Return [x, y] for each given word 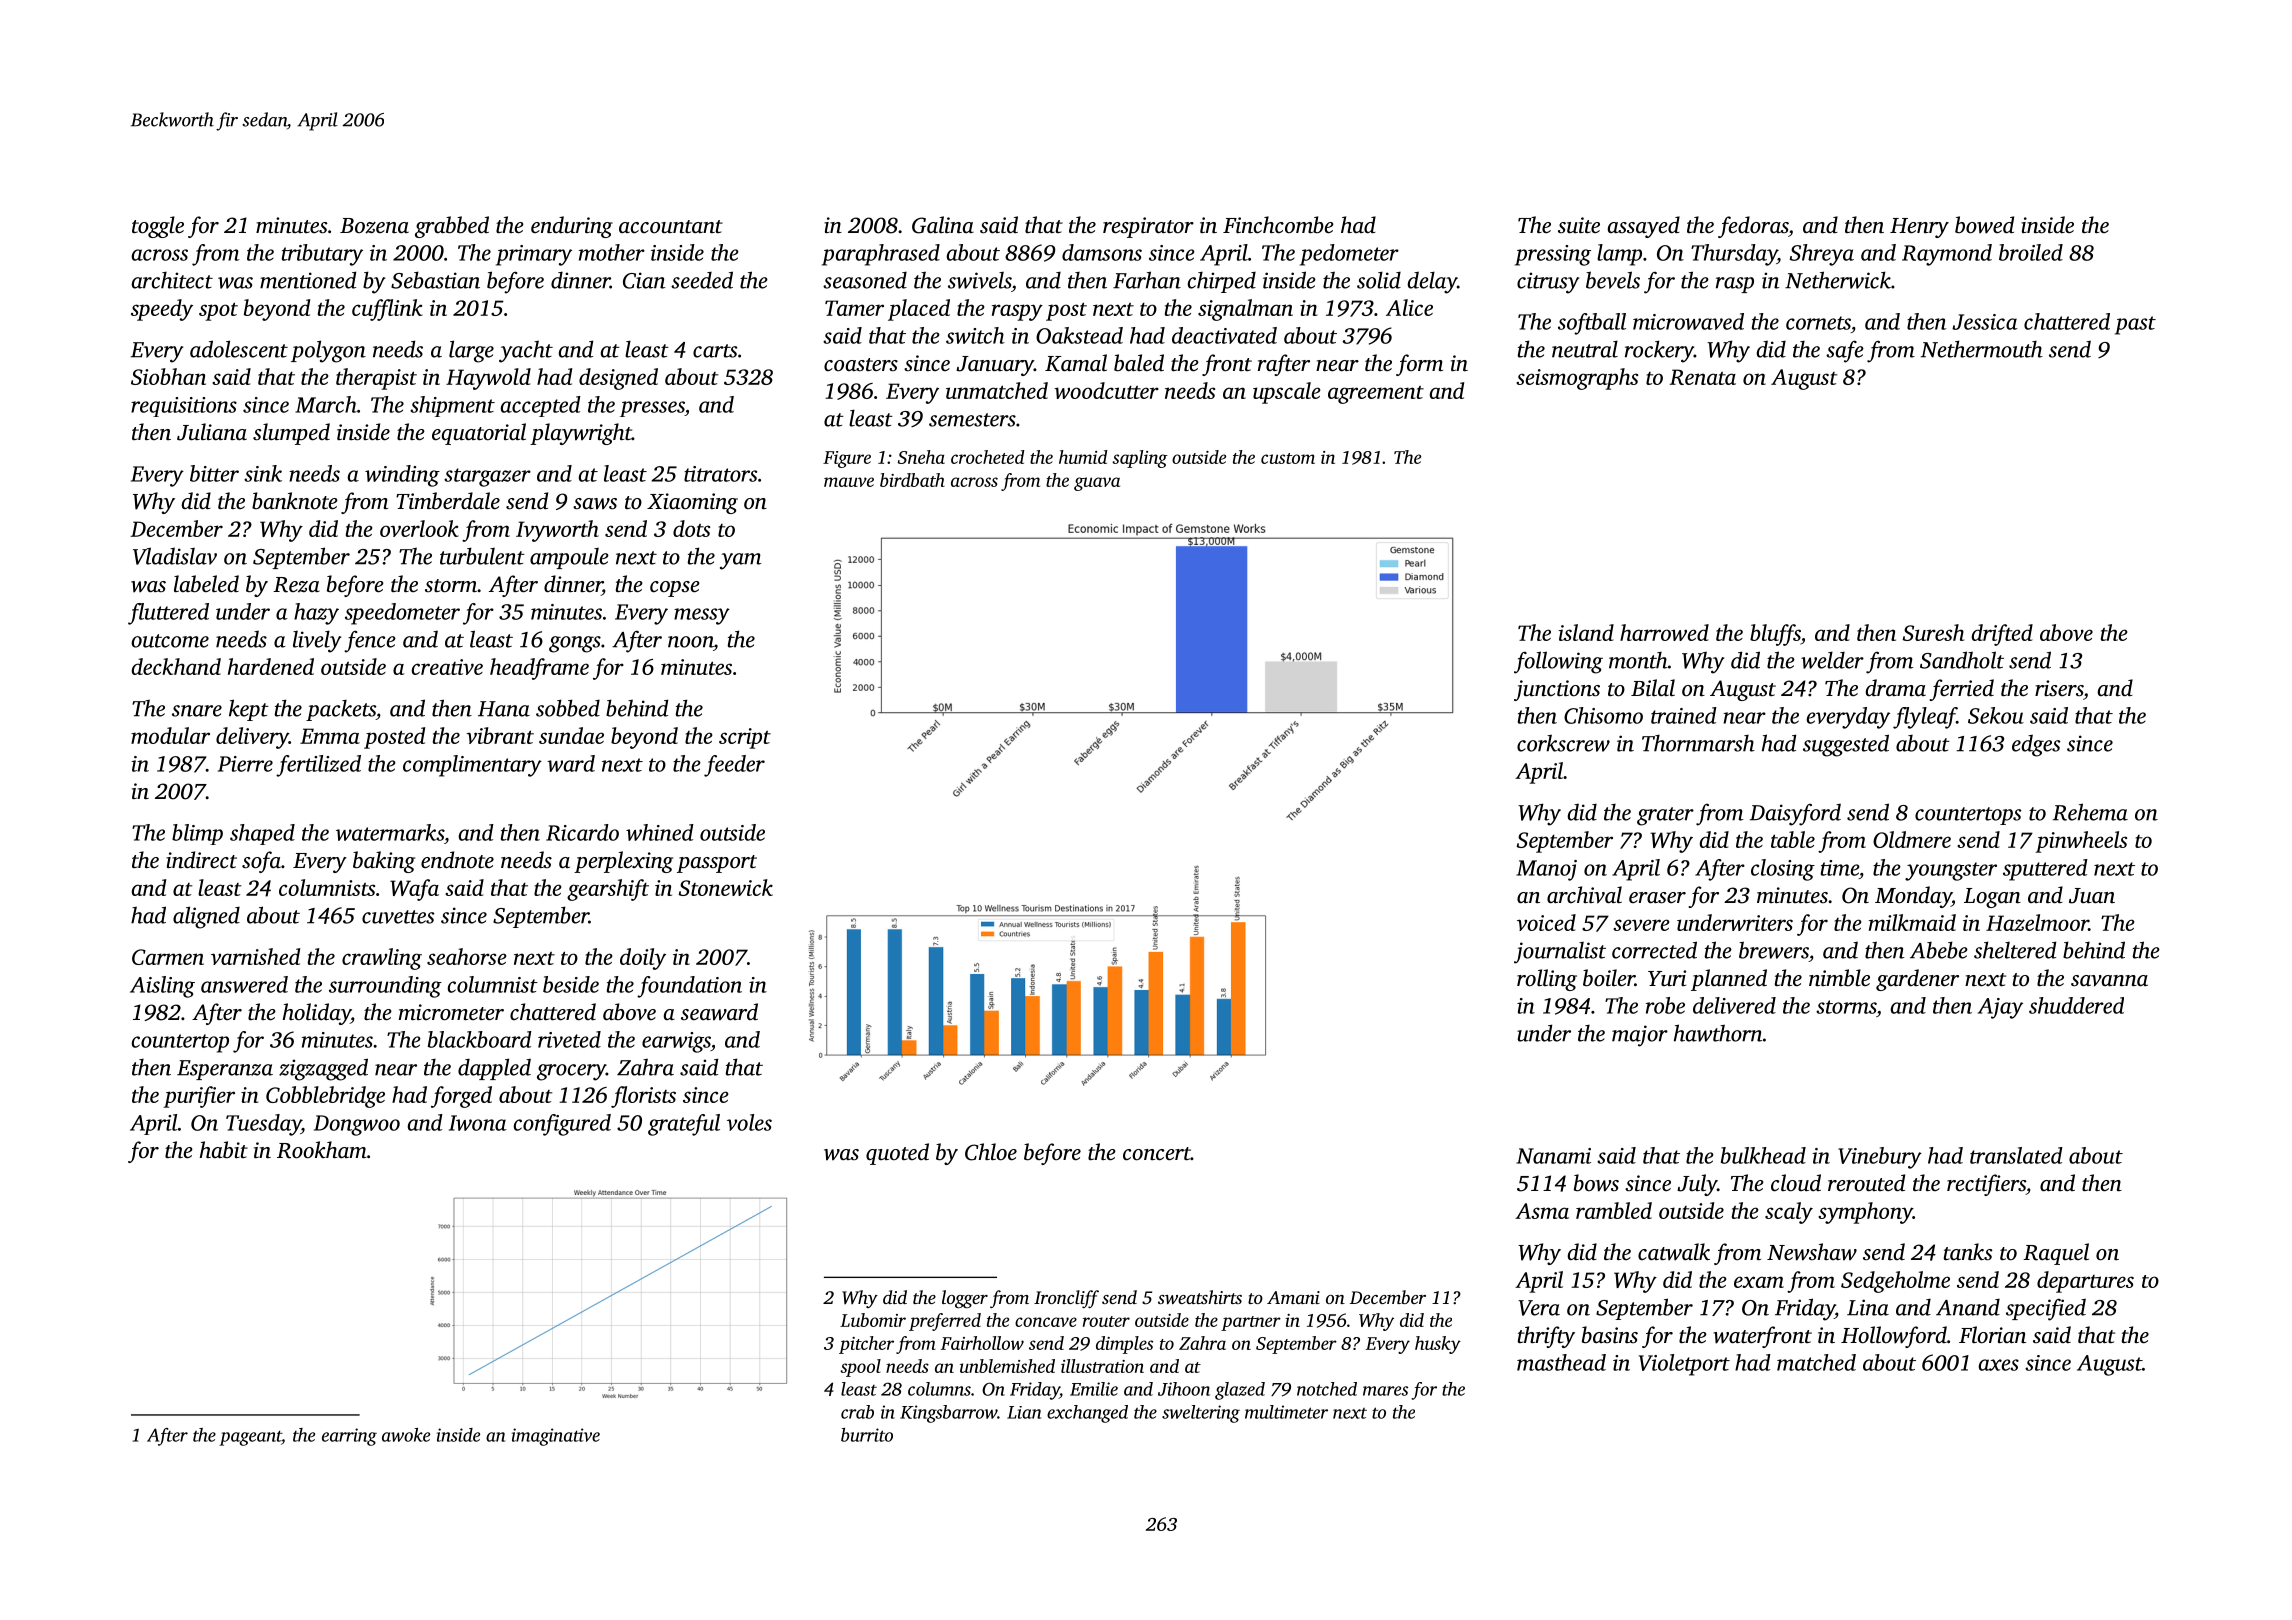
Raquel [2056, 1254]
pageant [250, 1438]
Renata [1703, 377]
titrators [720, 474]
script [745, 738]
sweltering [1201, 1414]
